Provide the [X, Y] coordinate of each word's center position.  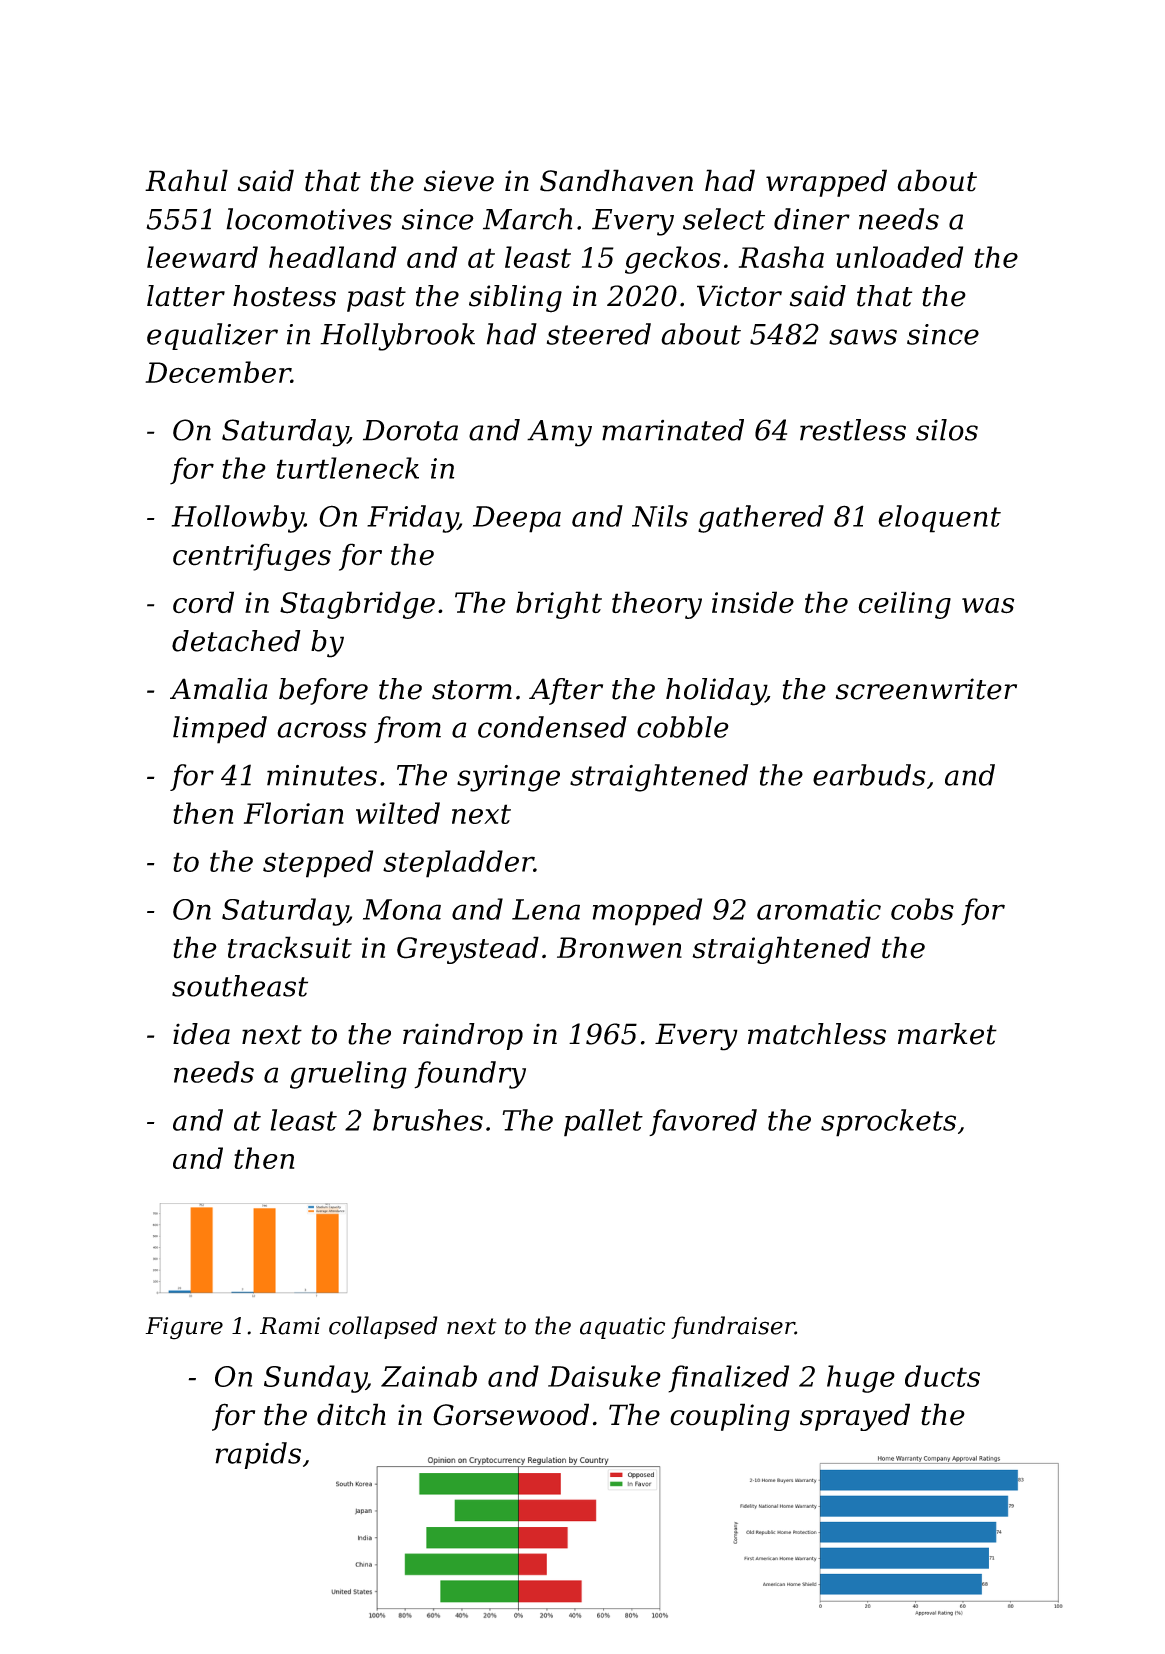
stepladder [458, 864]
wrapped [826, 183]
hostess [284, 296]
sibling [515, 299]
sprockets [888, 1123]
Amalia [218, 689]
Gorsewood [511, 1414]
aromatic [819, 909]
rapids [258, 1455]
